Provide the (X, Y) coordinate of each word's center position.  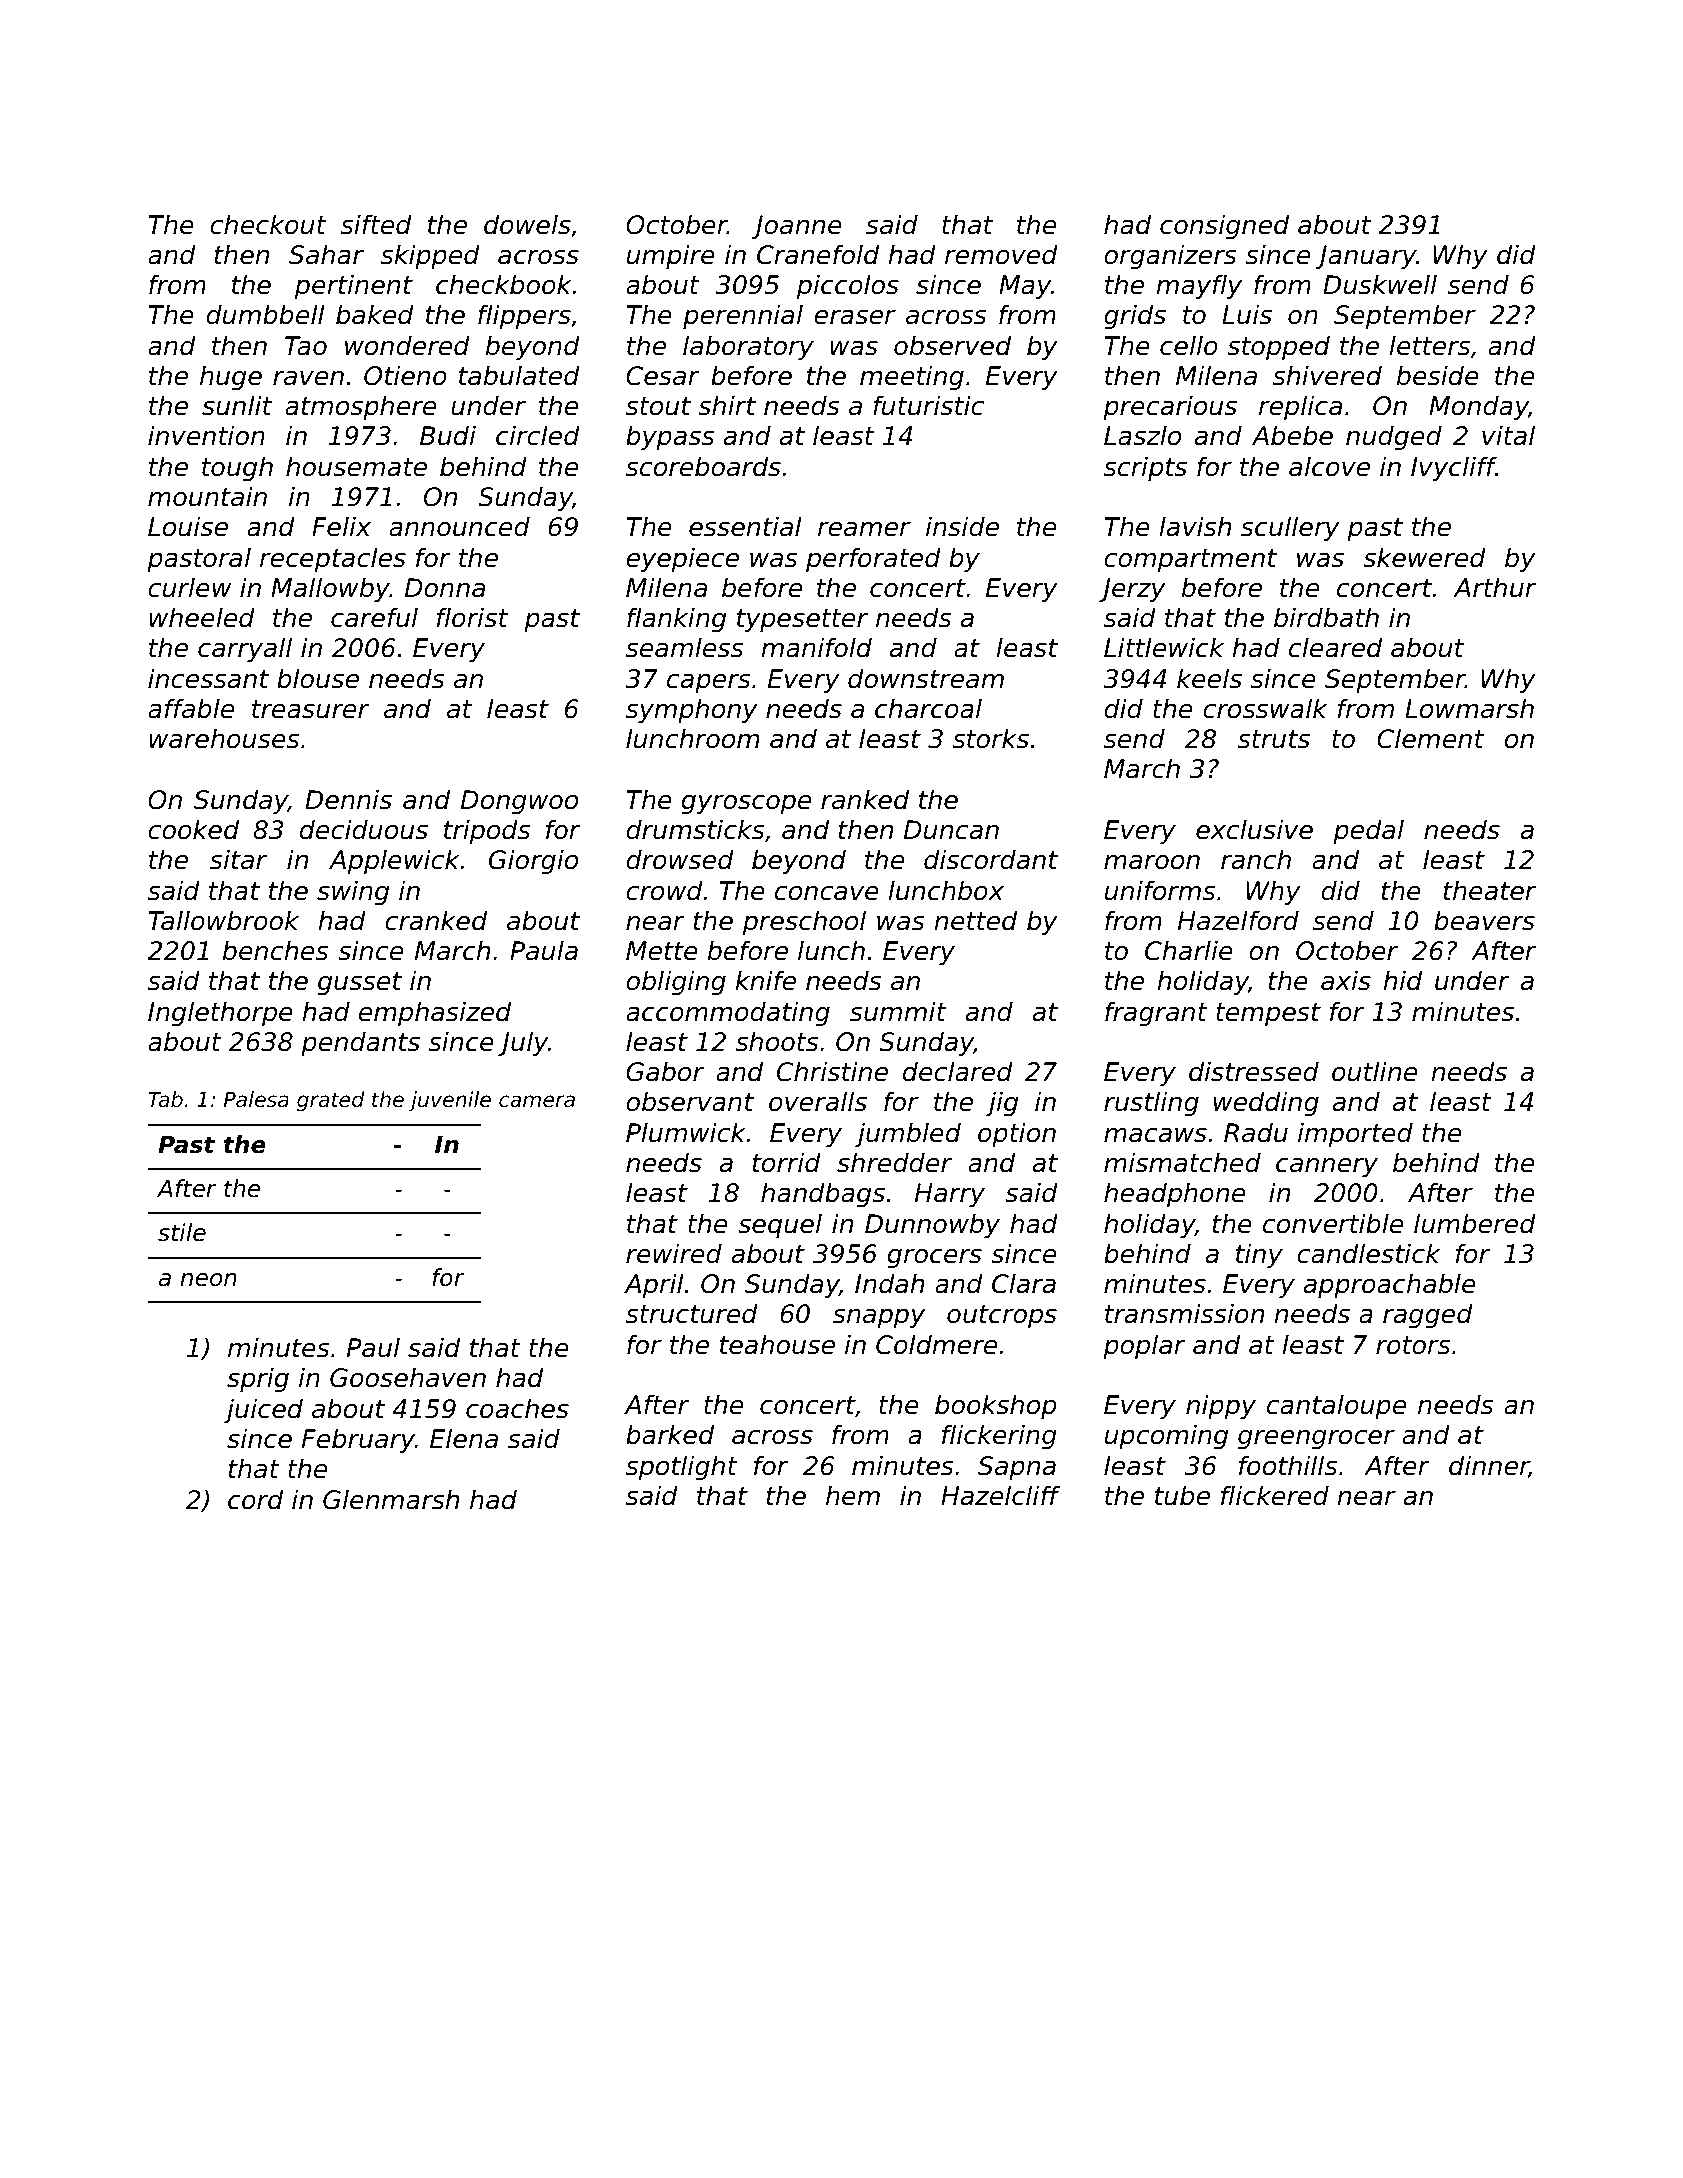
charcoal (928, 708)
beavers (1484, 920)
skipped (430, 257)
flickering (999, 1437)
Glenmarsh (391, 1499)
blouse (318, 678)
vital (1508, 435)
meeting (912, 378)
